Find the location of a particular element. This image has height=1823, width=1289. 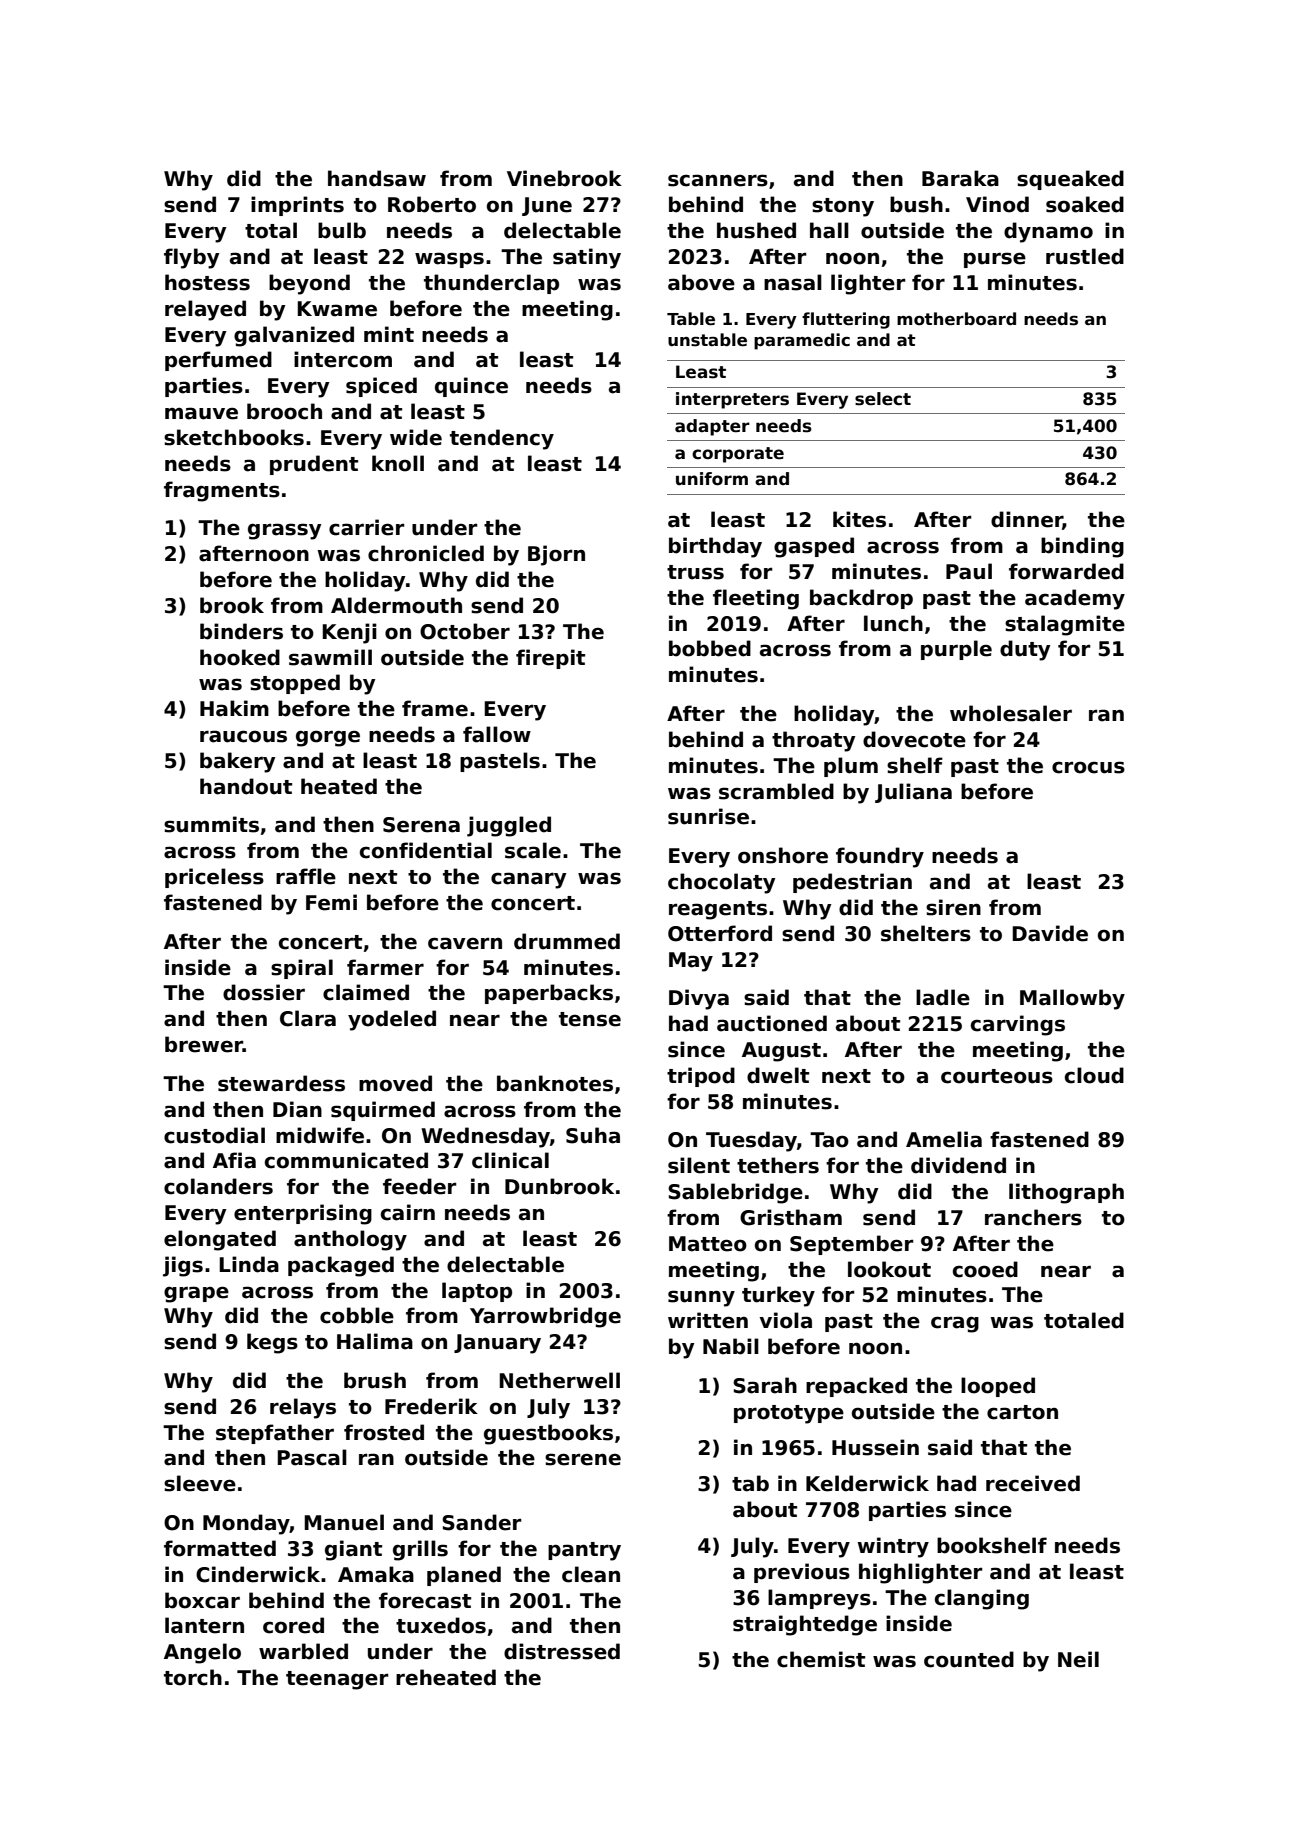

knoll is located at coordinates (398, 463).
